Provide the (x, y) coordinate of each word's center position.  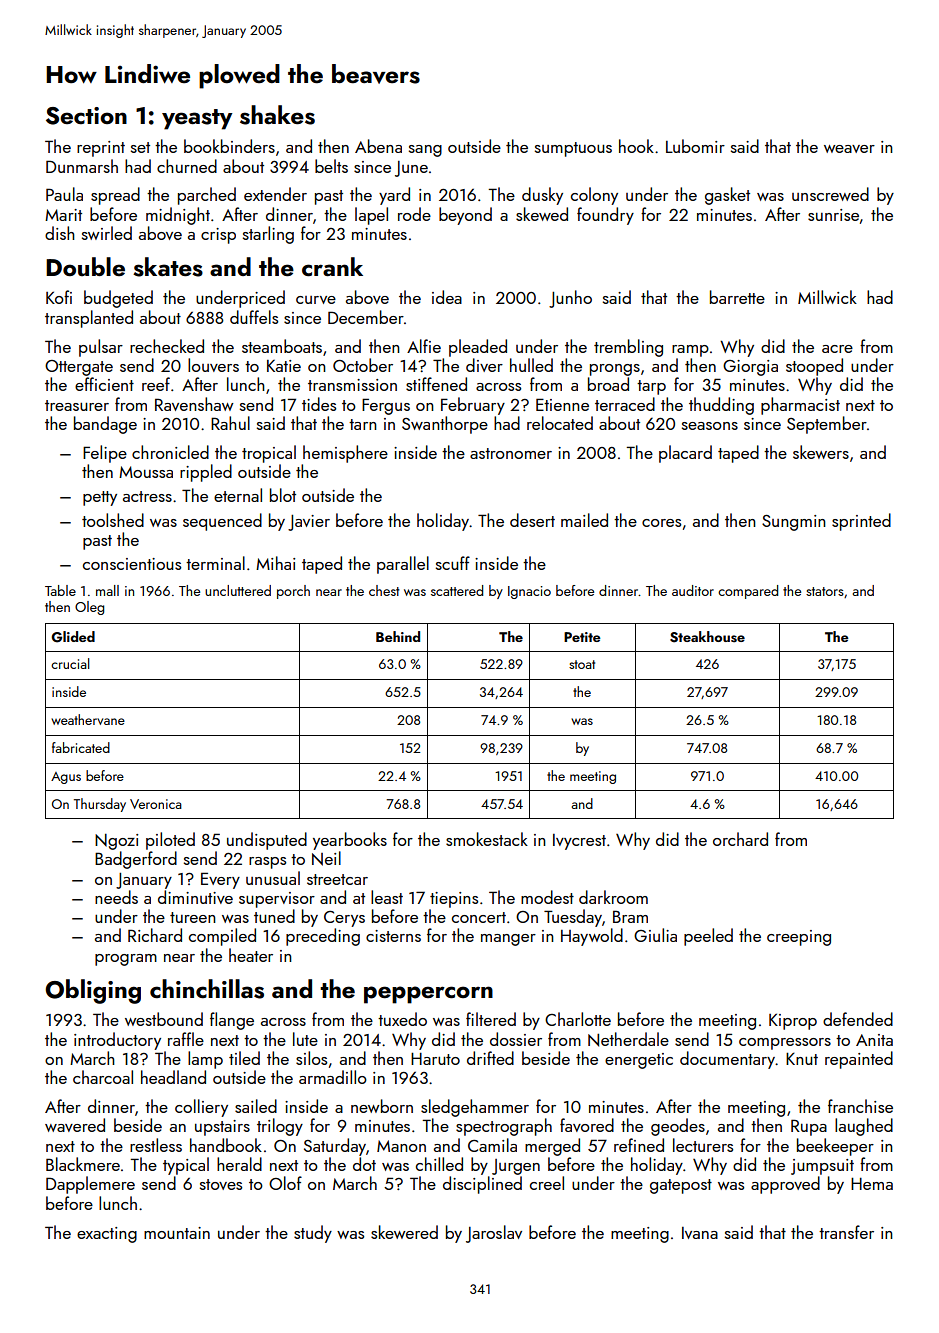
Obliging (93, 991)
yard (394, 196)
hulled (531, 365)
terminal (215, 563)
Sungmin (794, 523)
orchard (740, 839)
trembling (628, 348)
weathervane (88, 719)
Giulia (655, 935)
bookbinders (229, 146)
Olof (285, 1183)
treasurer (77, 405)
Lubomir (695, 146)
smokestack (487, 839)
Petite (582, 637)
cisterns (393, 936)
